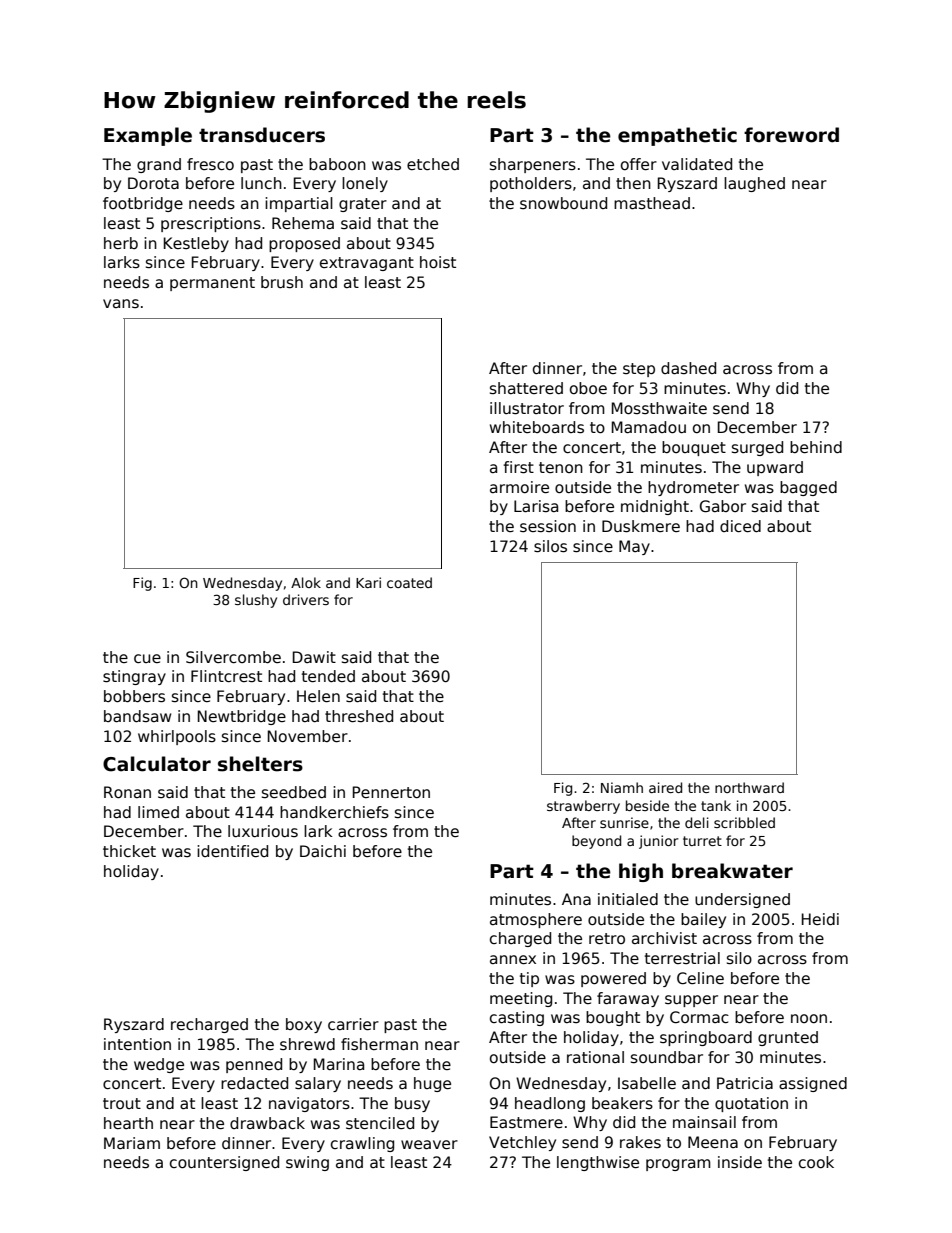  What do you see at coordinates (409, 582) in the image?
I see `coated` at bounding box center [409, 582].
